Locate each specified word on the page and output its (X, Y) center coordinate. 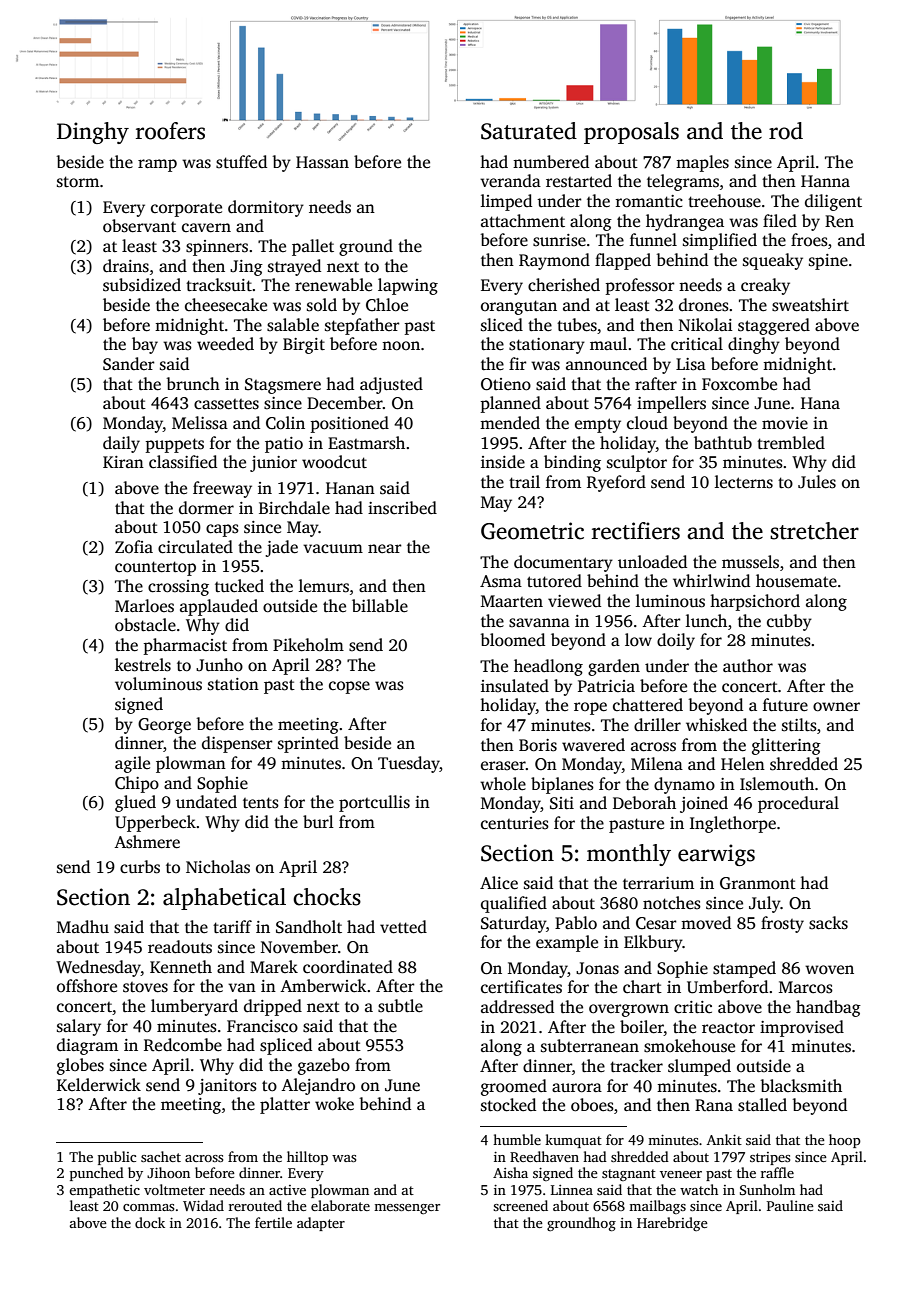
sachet (161, 1156)
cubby (789, 622)
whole (503, 784)
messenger (407, 1209)
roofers (170, 131)
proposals (631, 133)
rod (786, 131)
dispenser (237, 744)
